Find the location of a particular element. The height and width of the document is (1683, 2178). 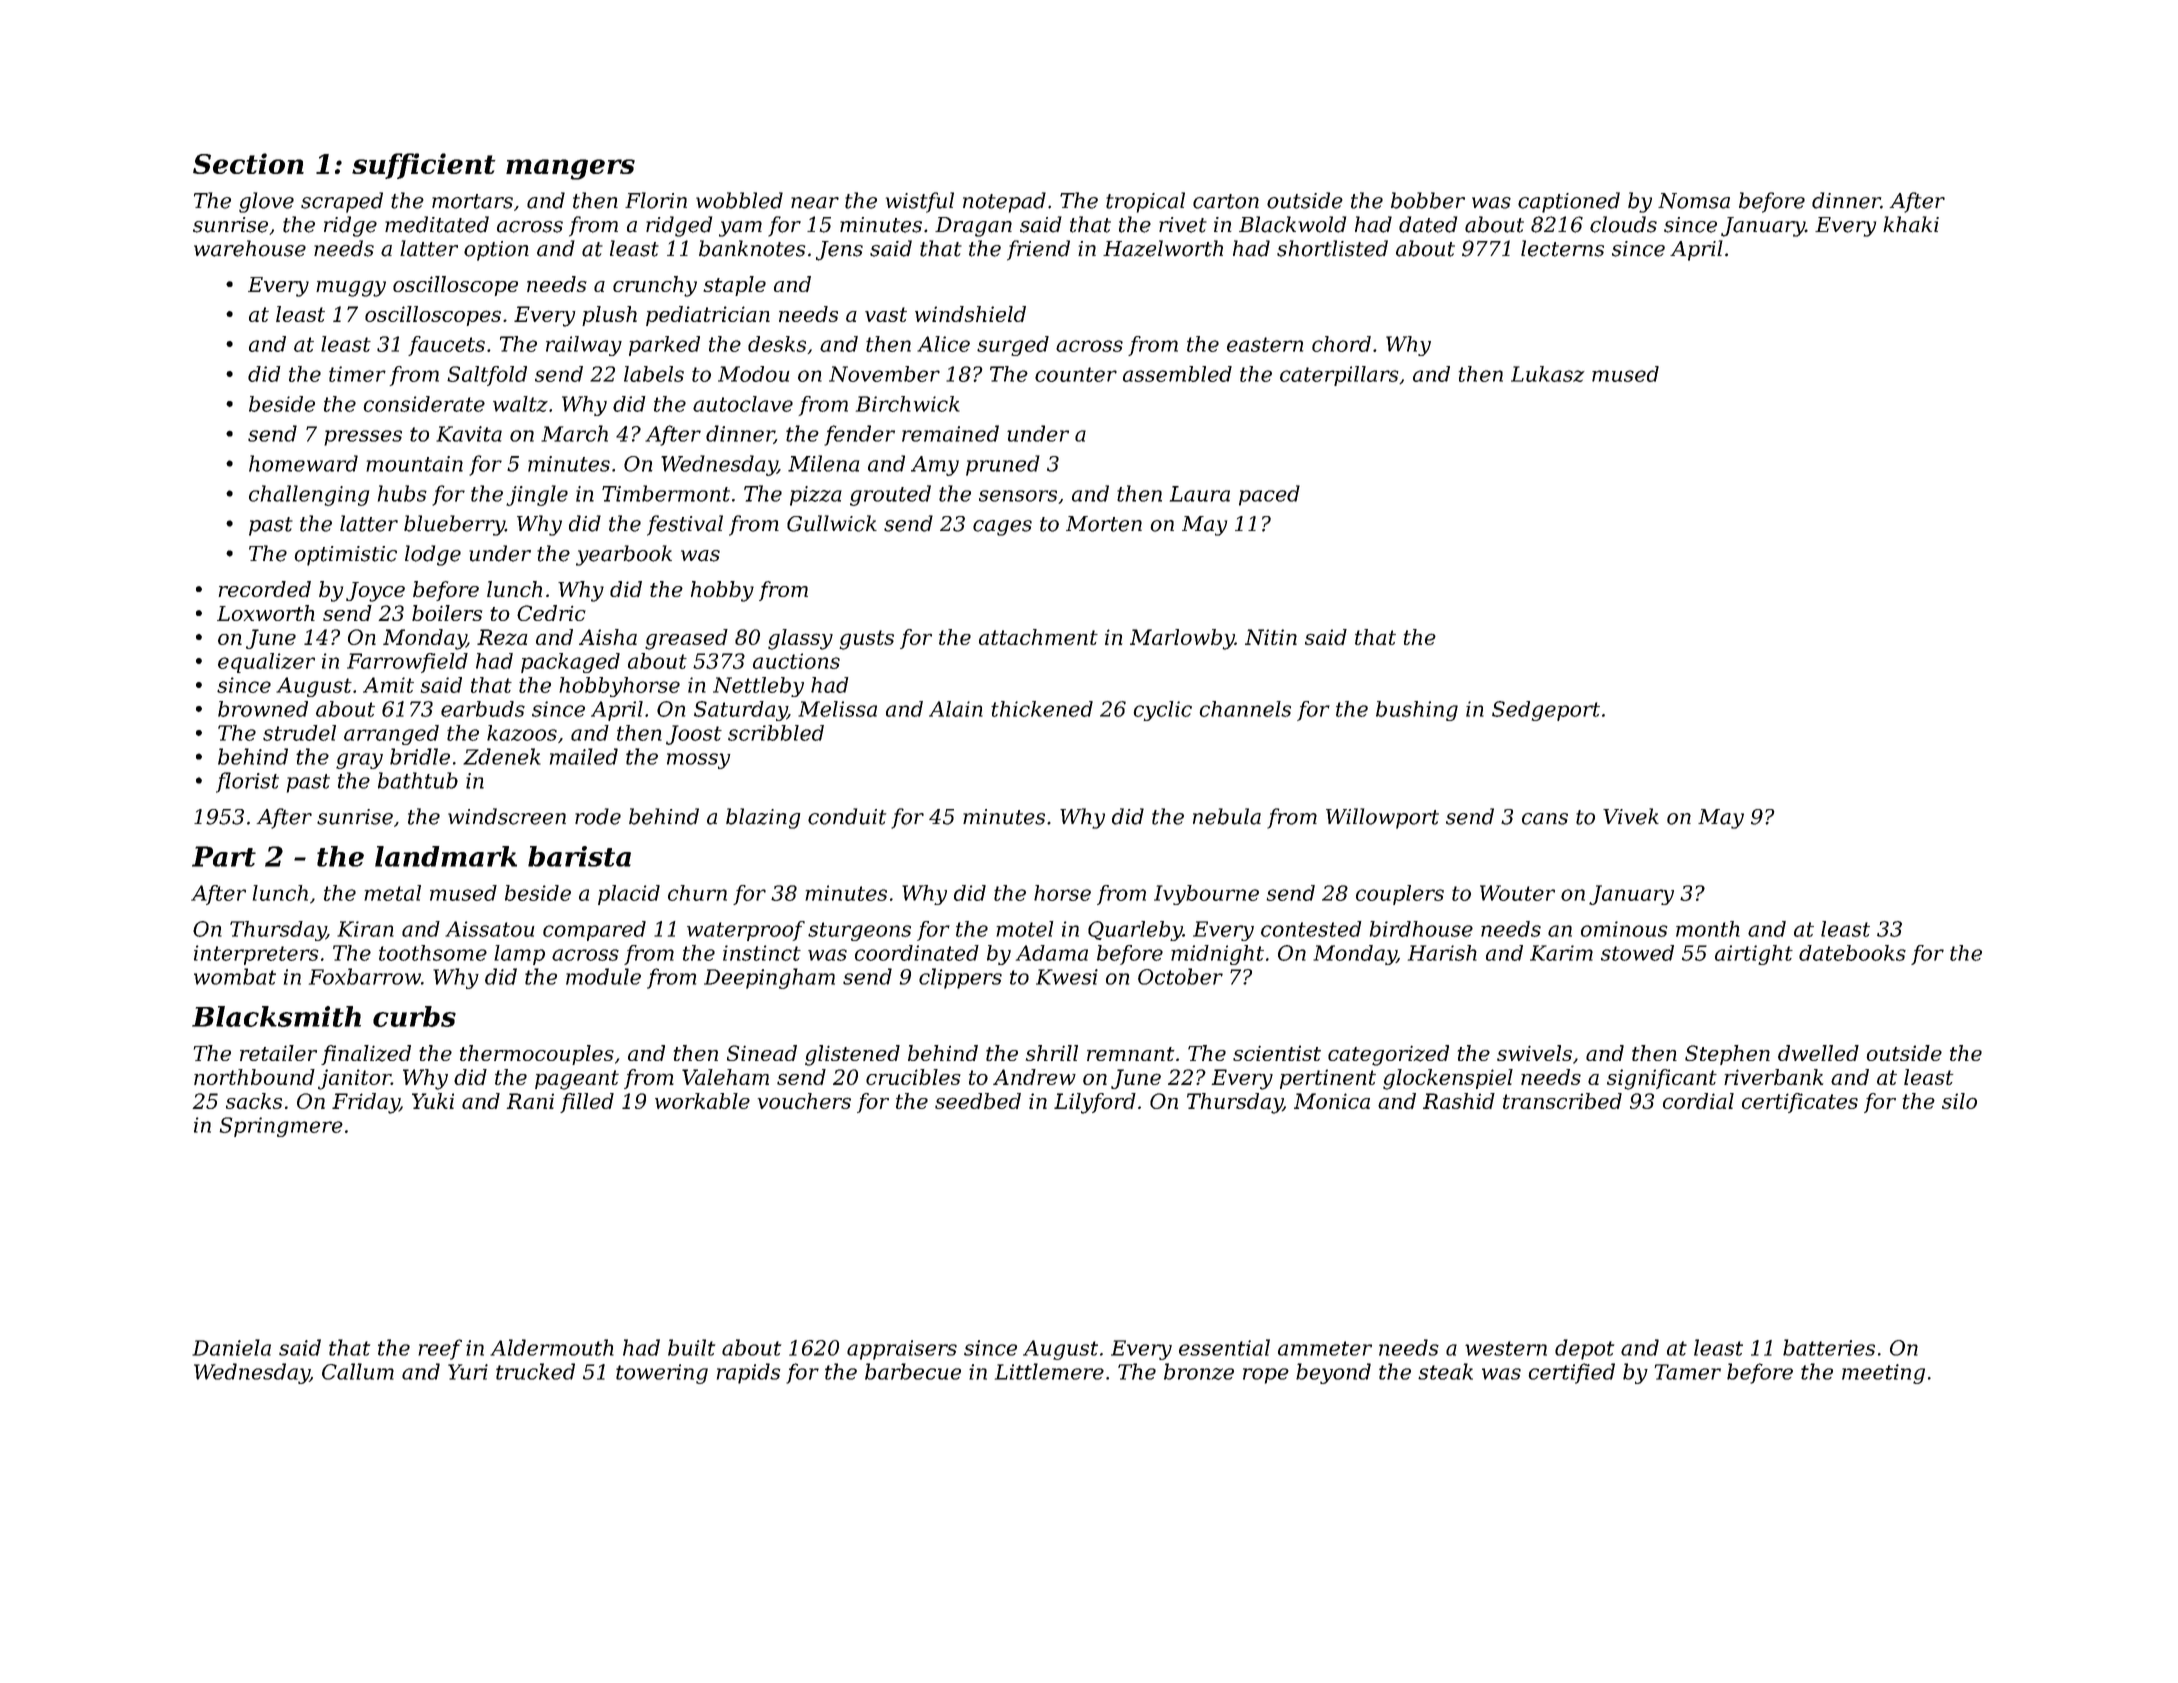

datebooks is located at coordinates (1852, 953).
